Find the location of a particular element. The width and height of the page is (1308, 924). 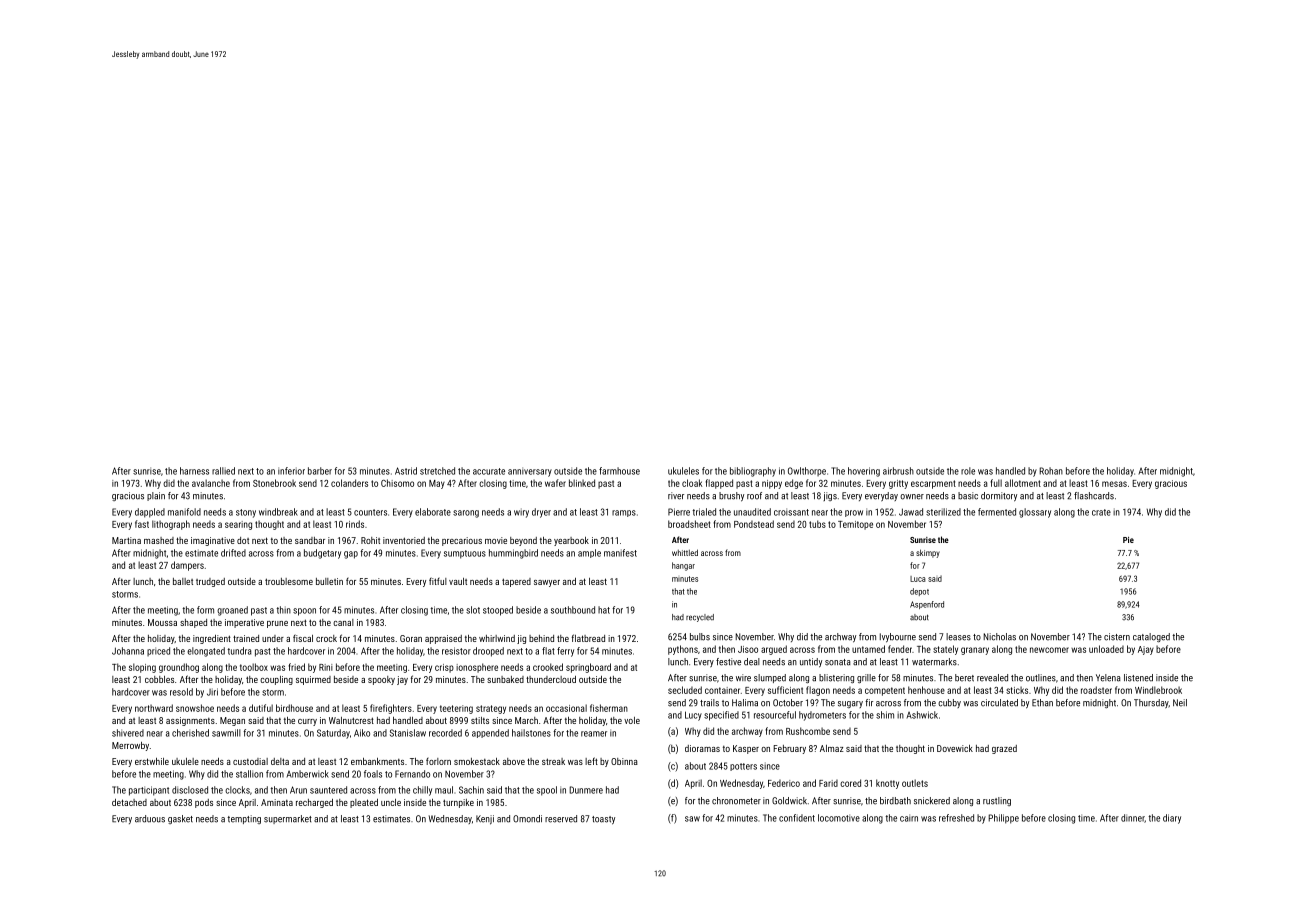

Rohan is located at coordinates (1051, 471).
